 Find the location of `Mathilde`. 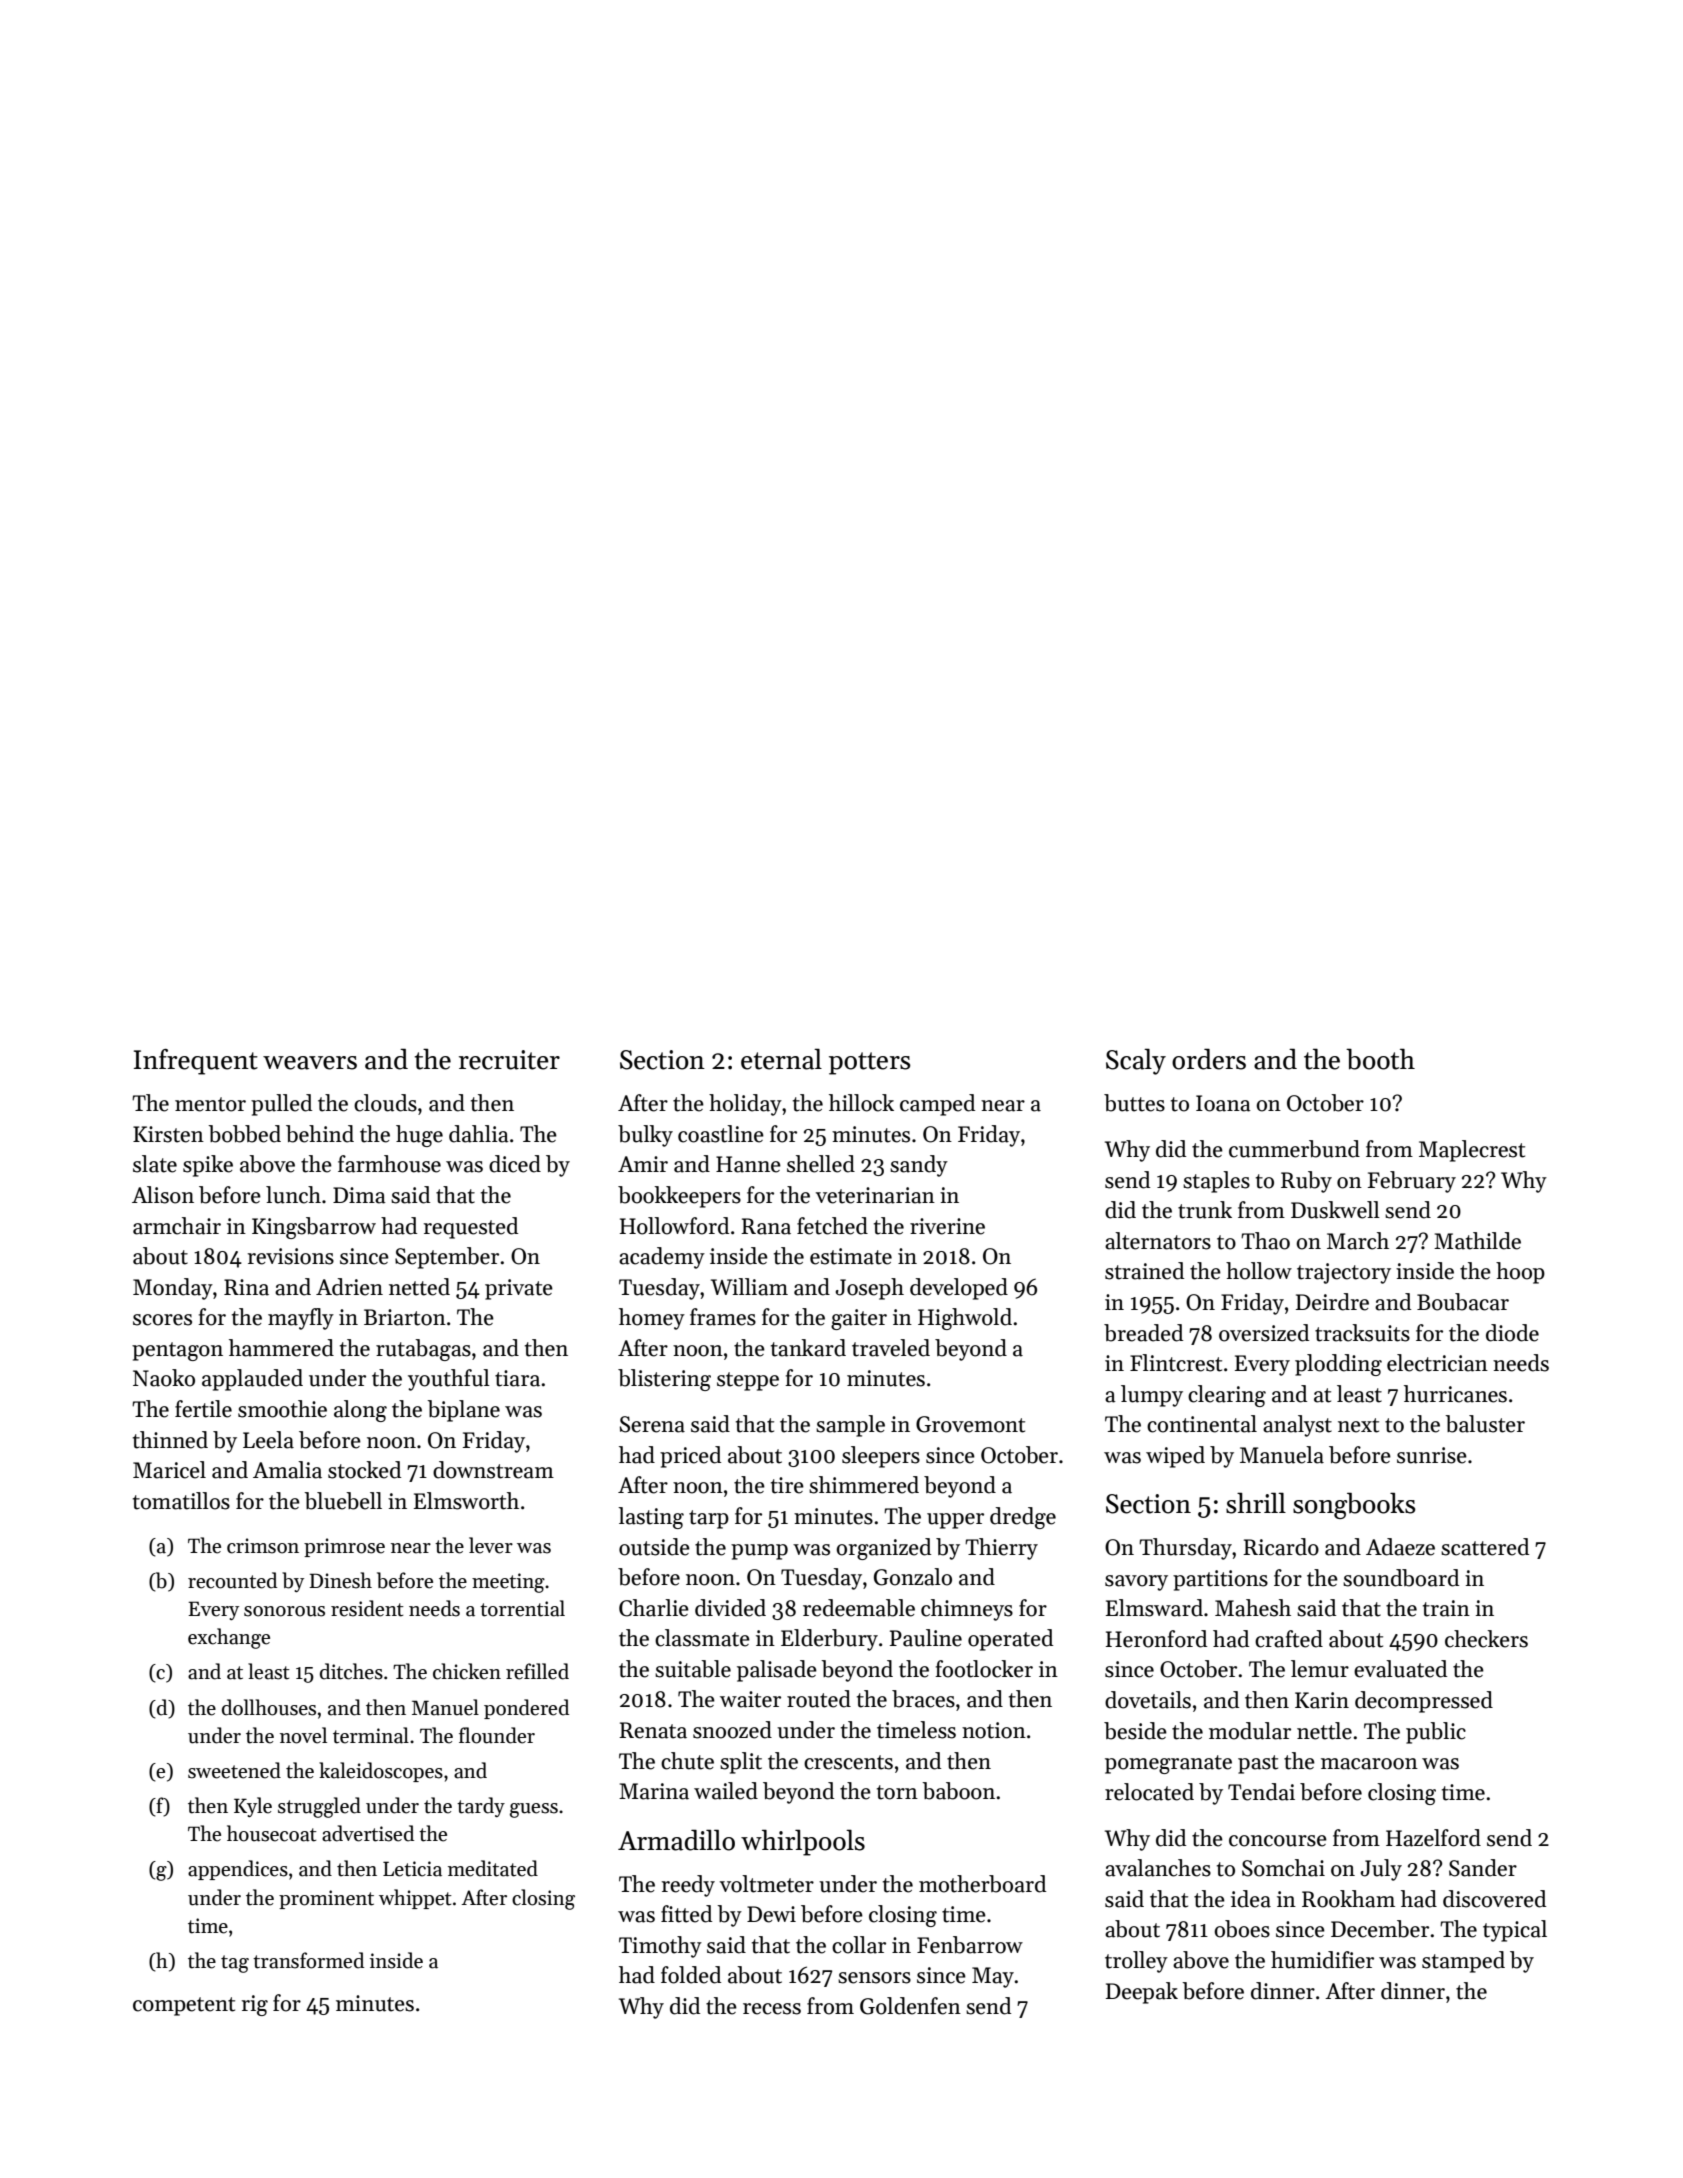

Mathilde is located at coordinates (1477, 1241).
